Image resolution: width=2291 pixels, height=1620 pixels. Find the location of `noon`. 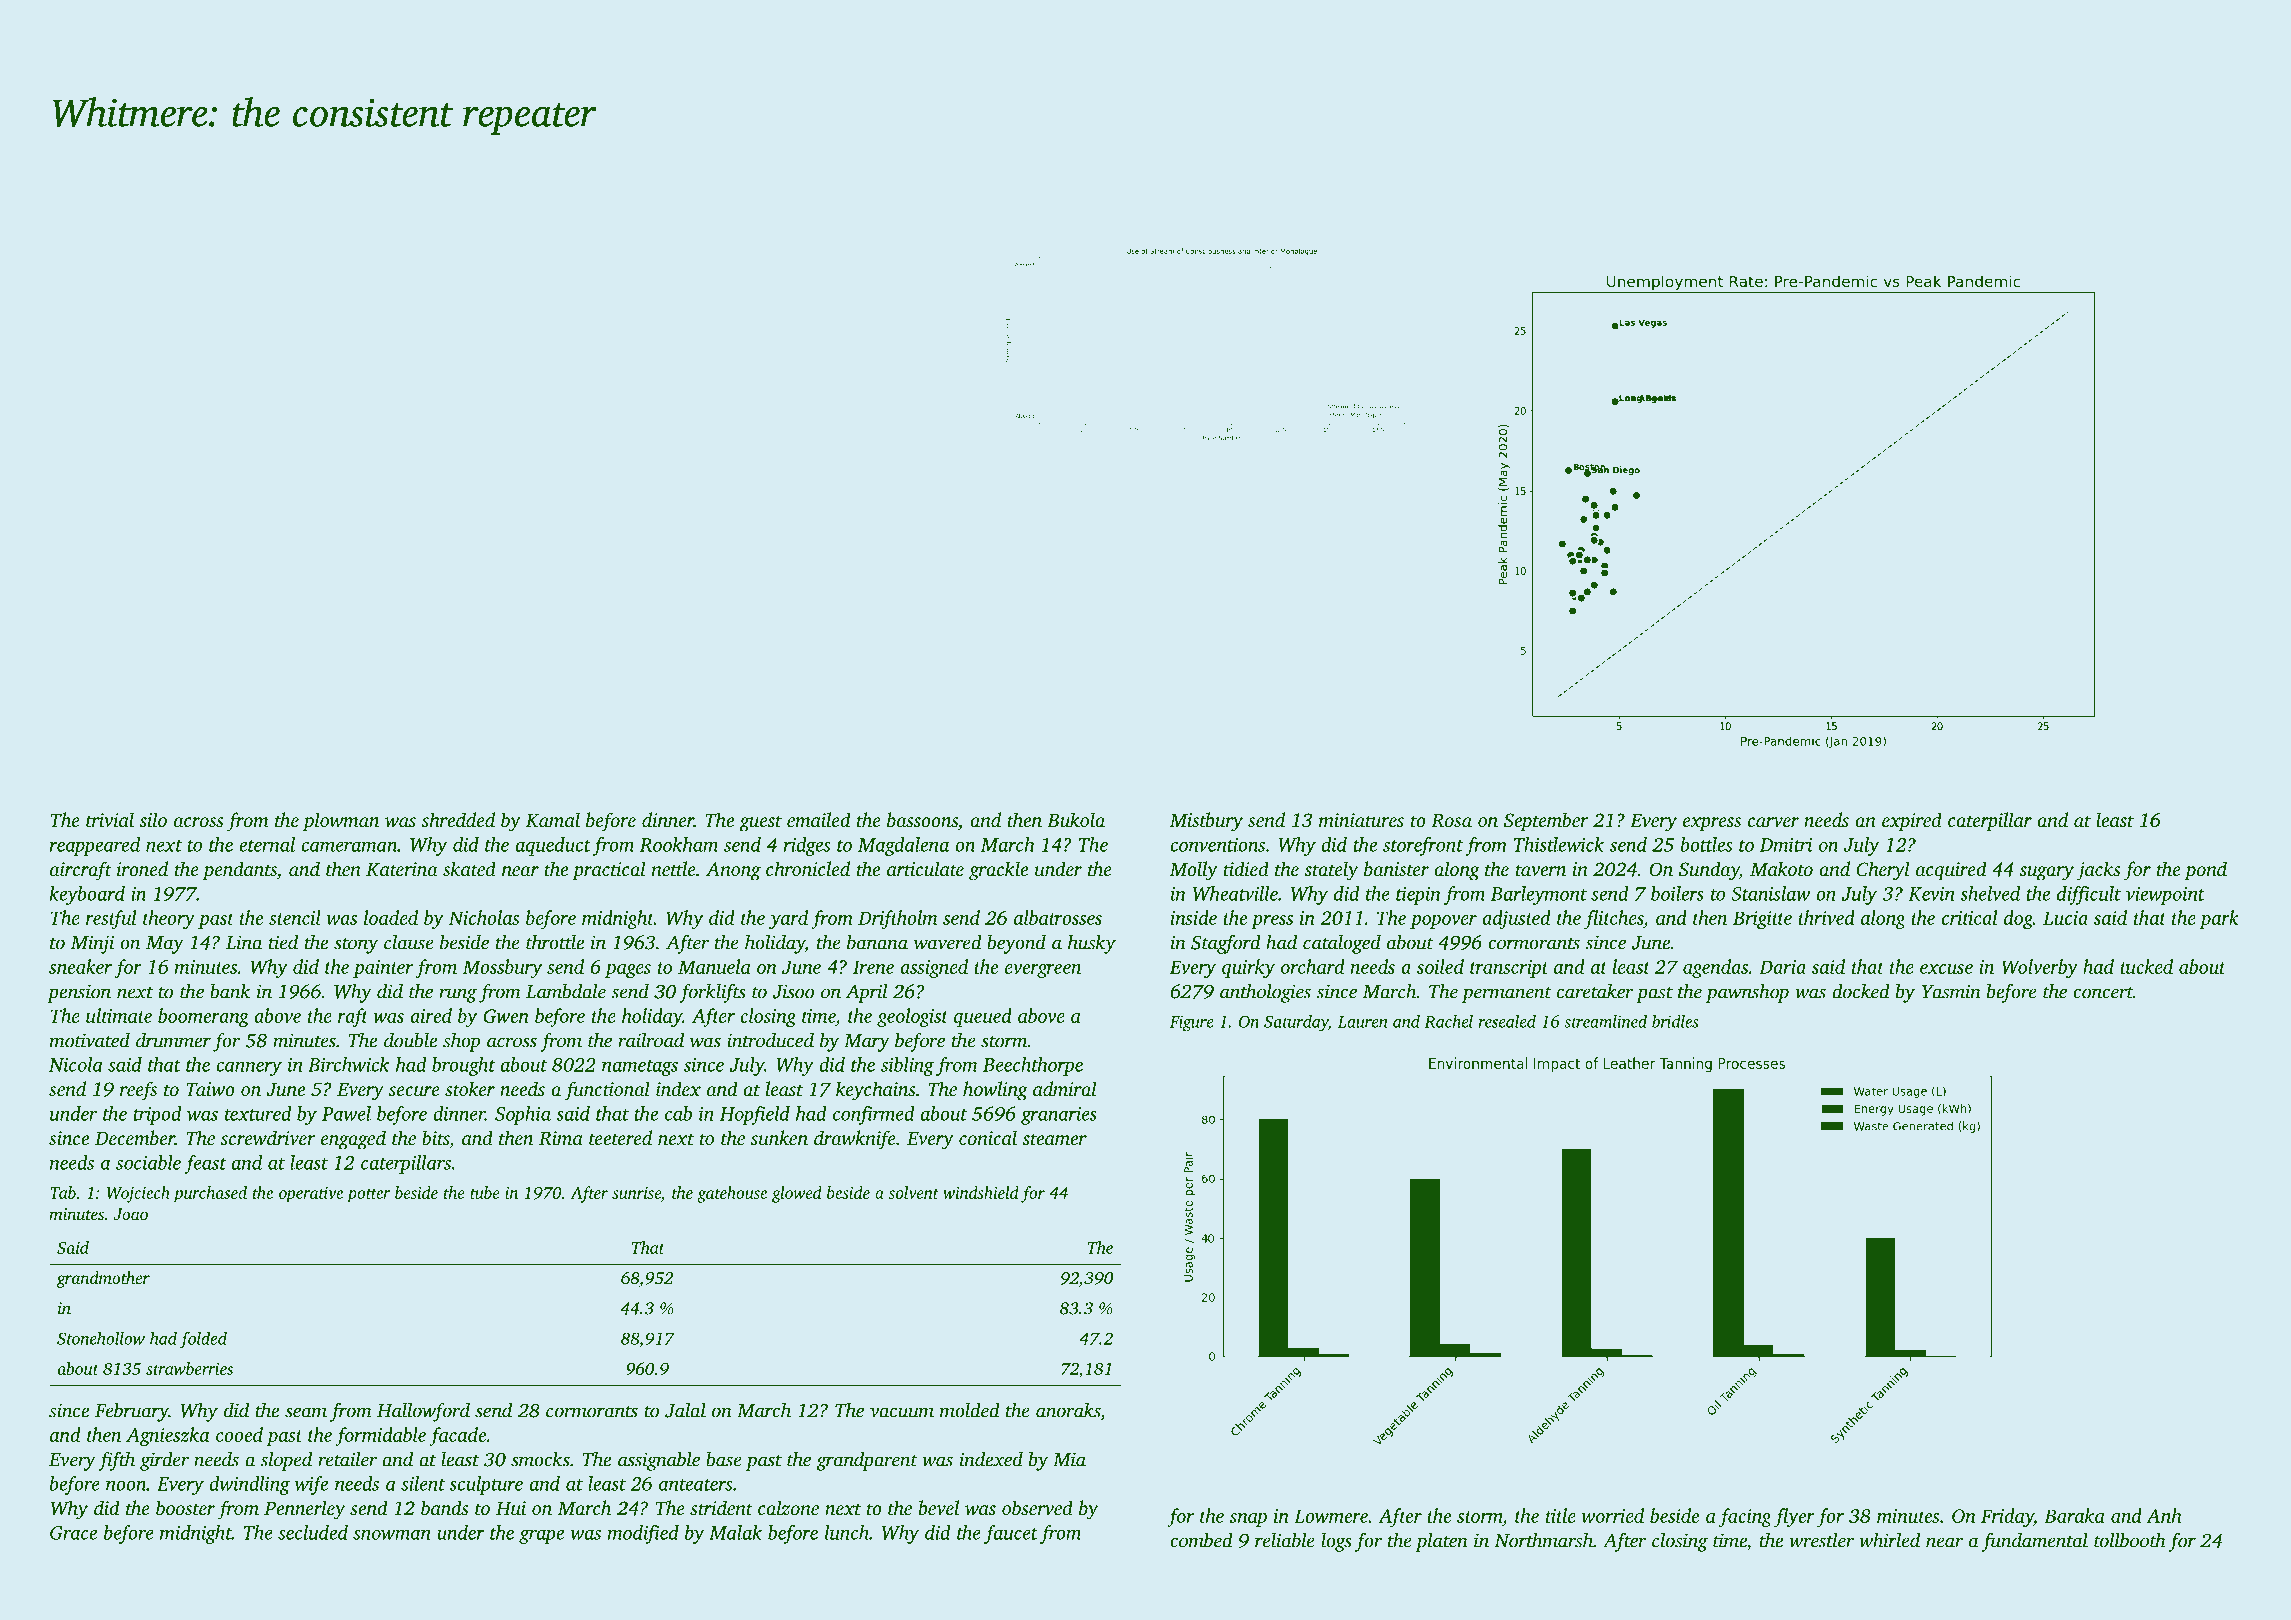

noon is located at coordinates (126, 1486).
